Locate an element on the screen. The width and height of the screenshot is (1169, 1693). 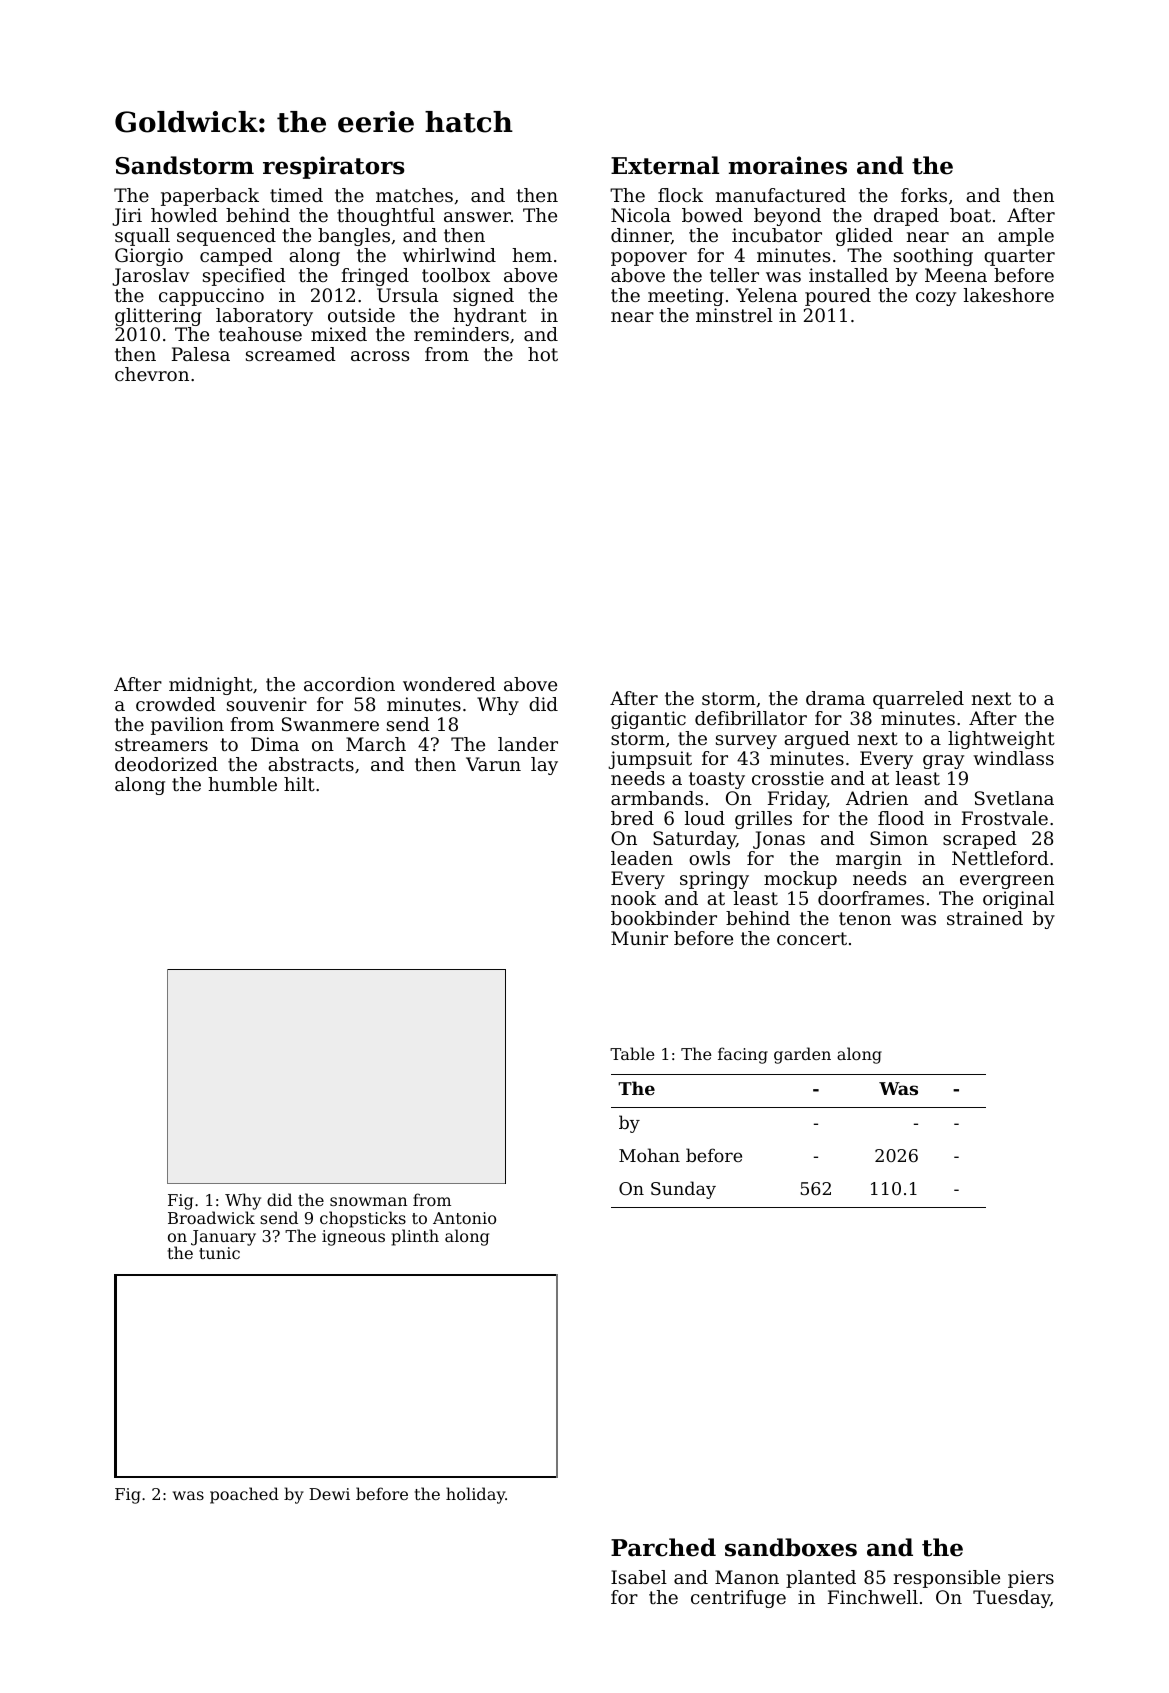
hot is located at coordinates (543, 354).
